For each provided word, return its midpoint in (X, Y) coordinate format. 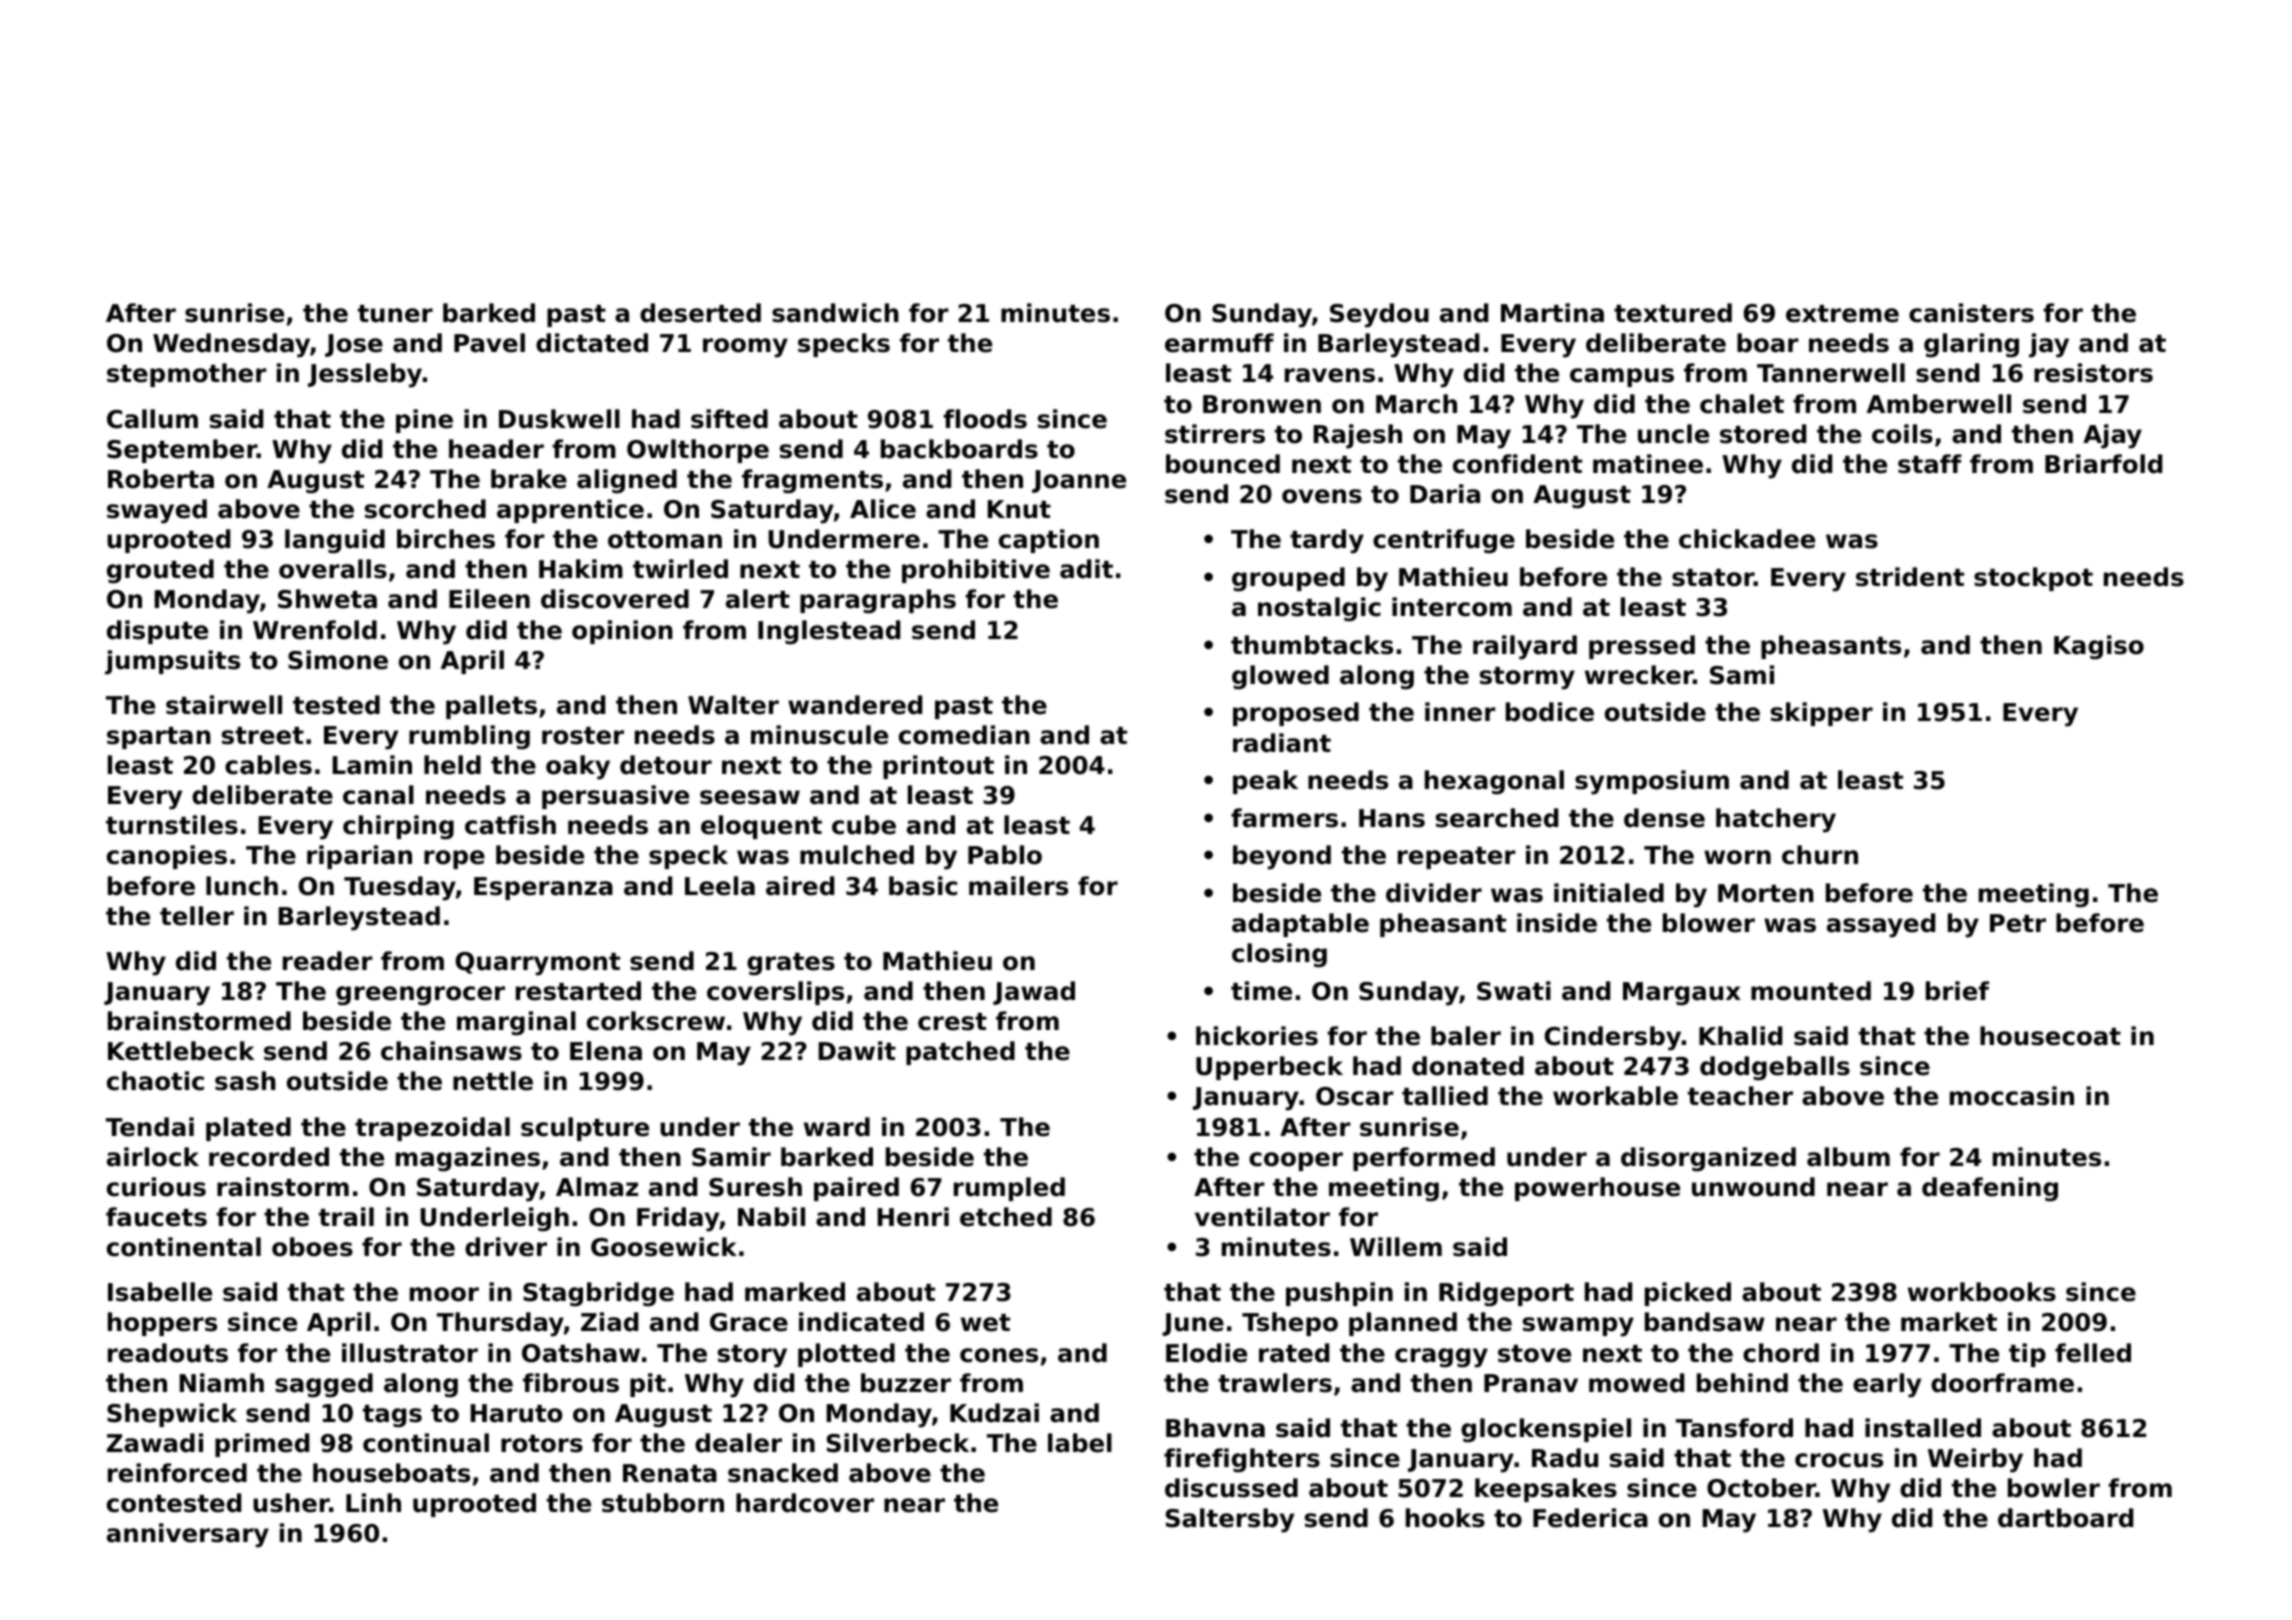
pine (424, 421)
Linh (373, 1502)
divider (1434, 893)
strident (1910, 577)
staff (1930, 464)
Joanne (1079, 481)
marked (795, 1292)
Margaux (1682, 994)
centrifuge (1444, 541)
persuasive (615, 797)
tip (2027, 1355)
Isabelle (160, 1292)
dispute (157, 632)
